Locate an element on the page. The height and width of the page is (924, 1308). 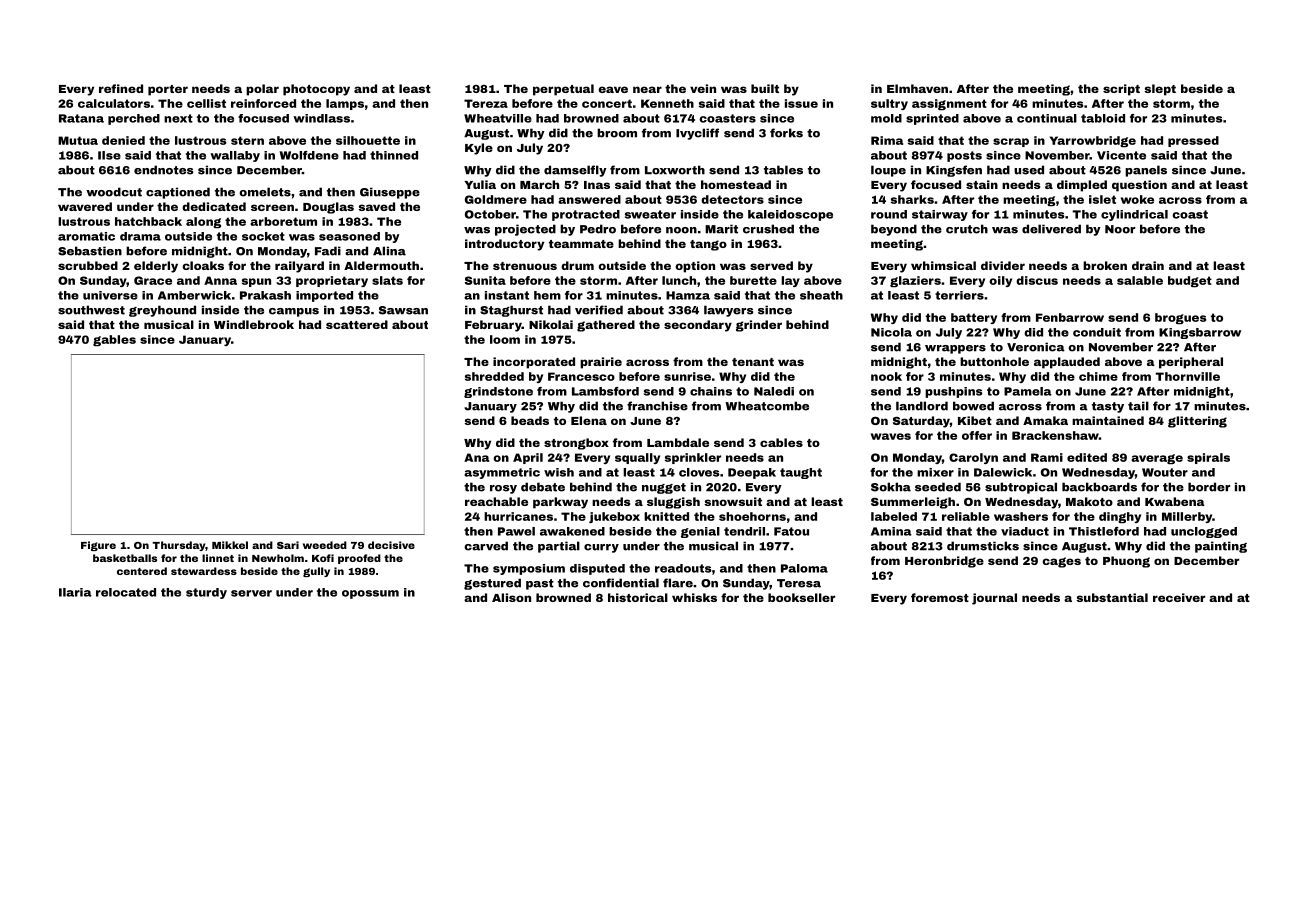
gables is located at coordinates (114, 340).
